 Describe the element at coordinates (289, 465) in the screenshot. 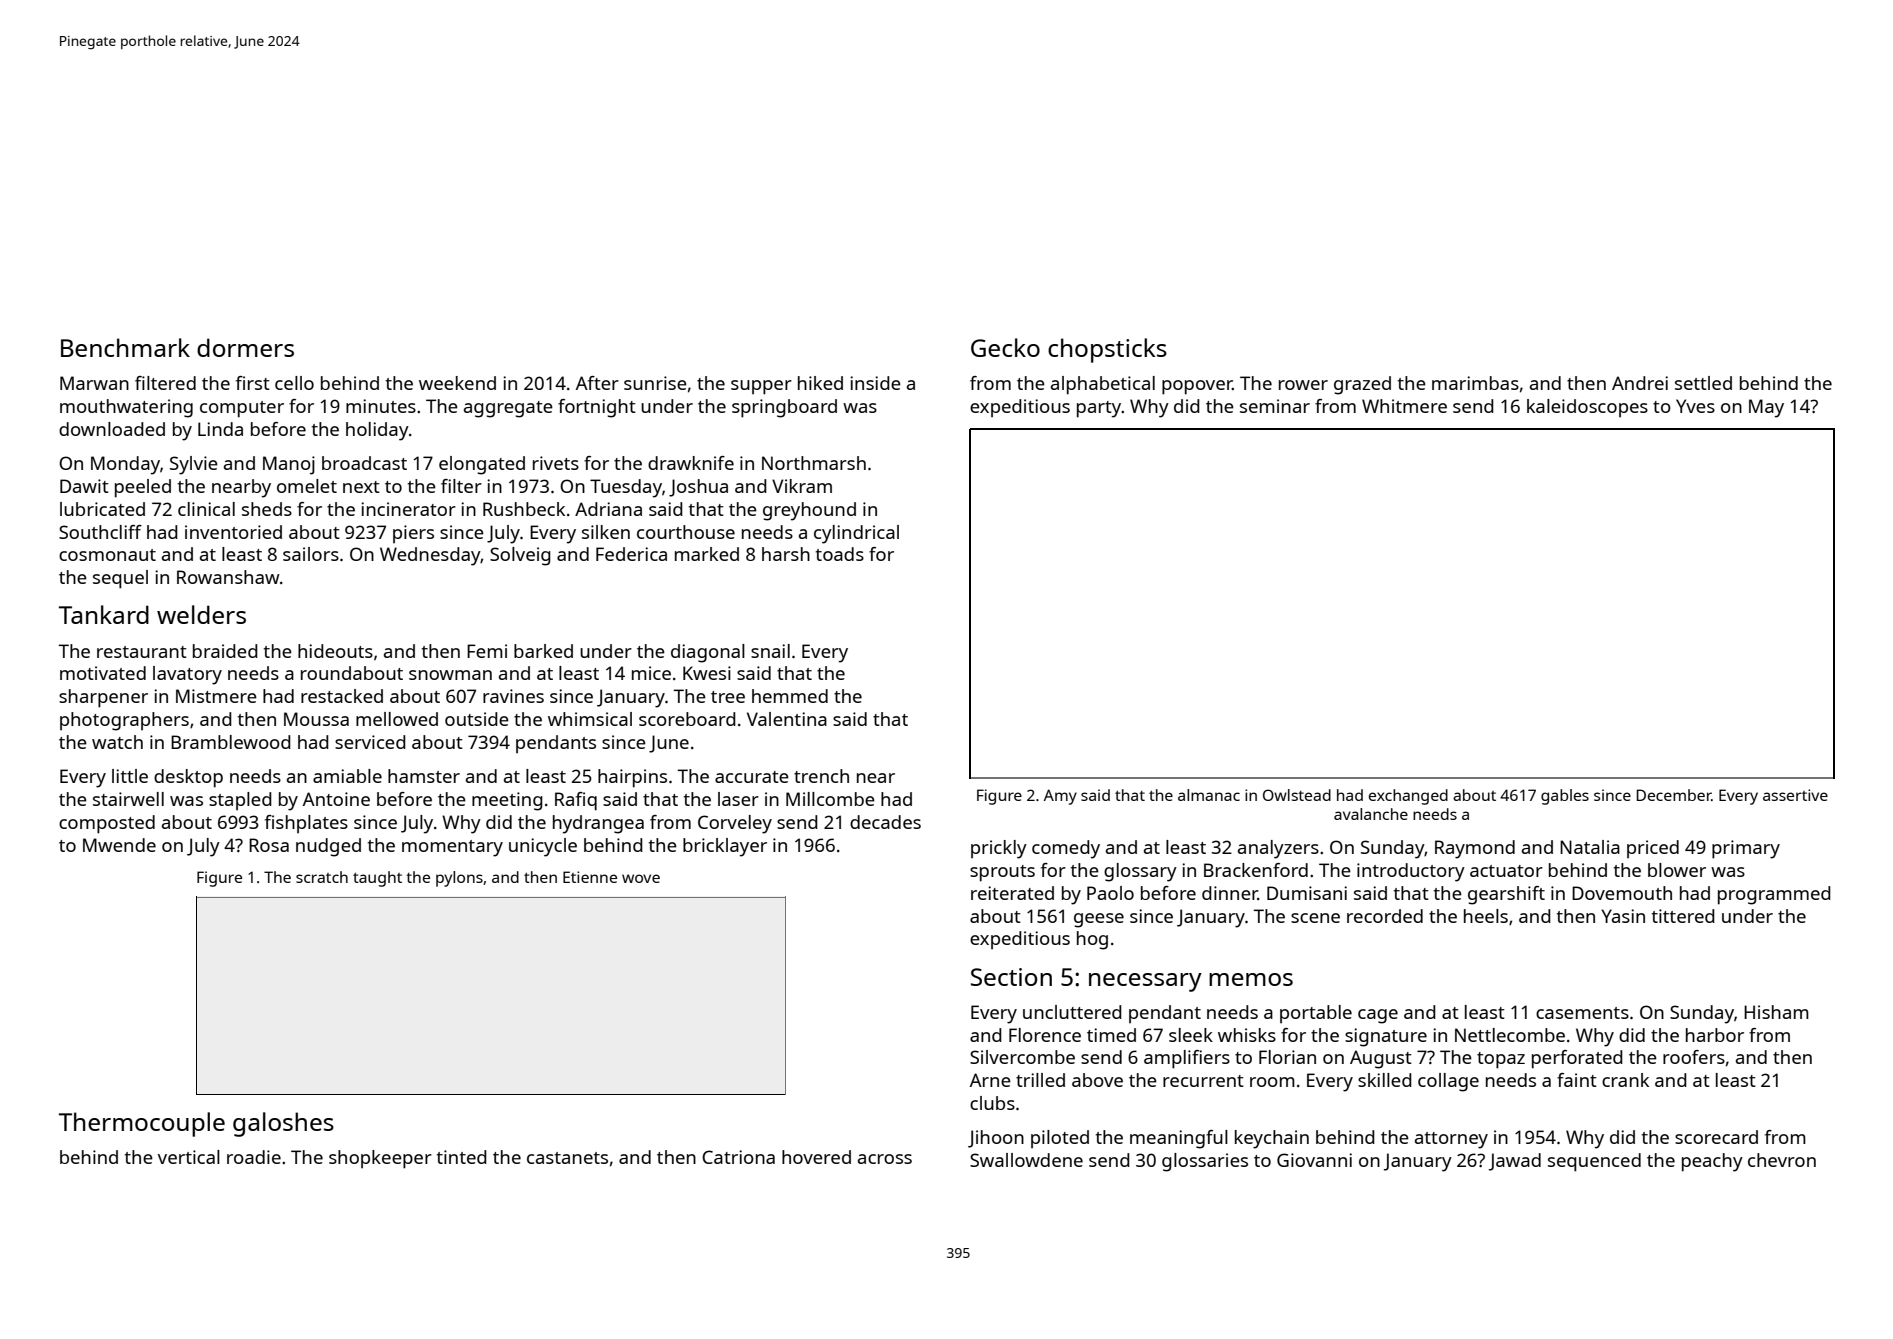

I see `Manoj` at that location.
